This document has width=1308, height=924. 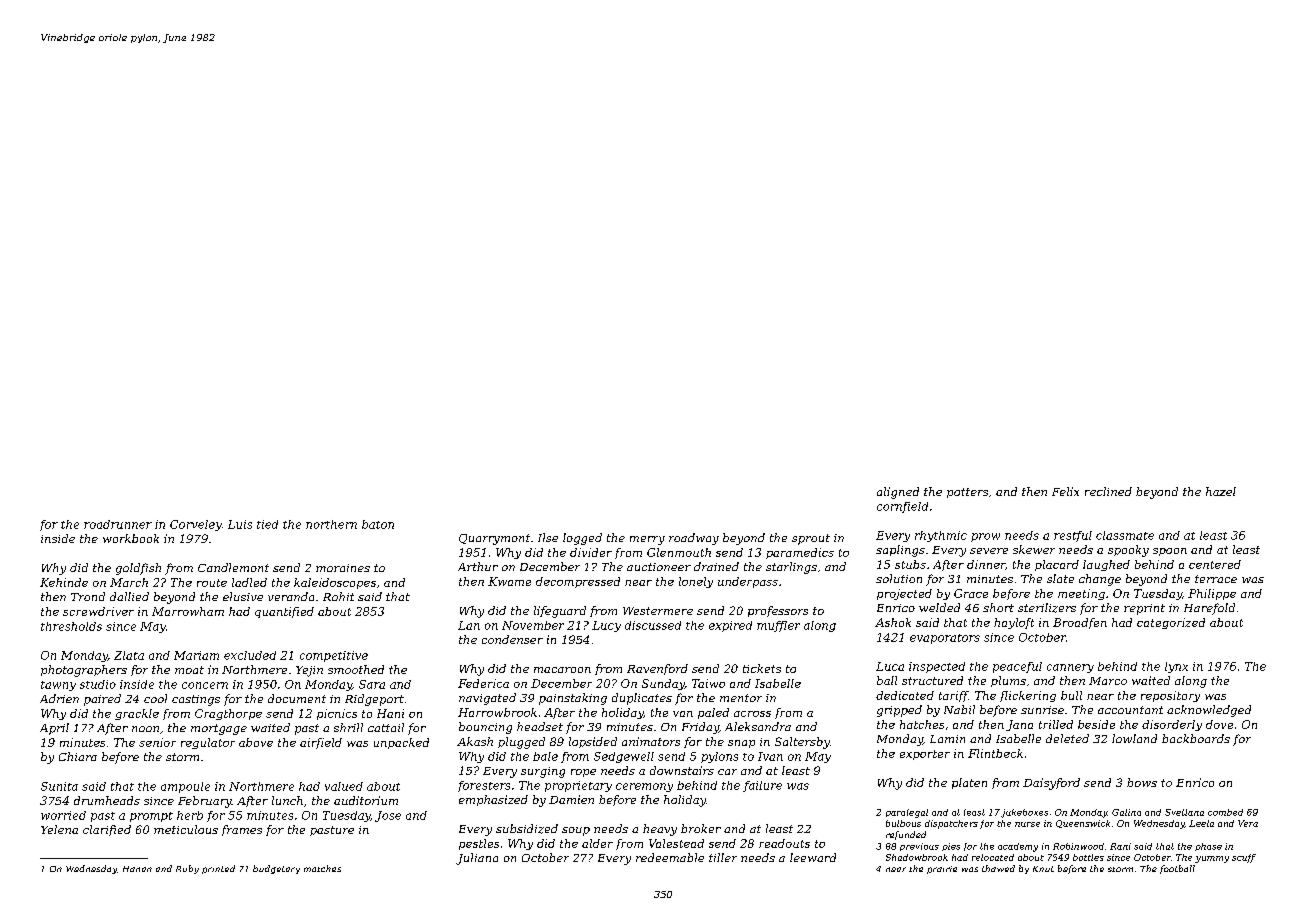 I want to click on Westermere, so click(x=658, y=611).
